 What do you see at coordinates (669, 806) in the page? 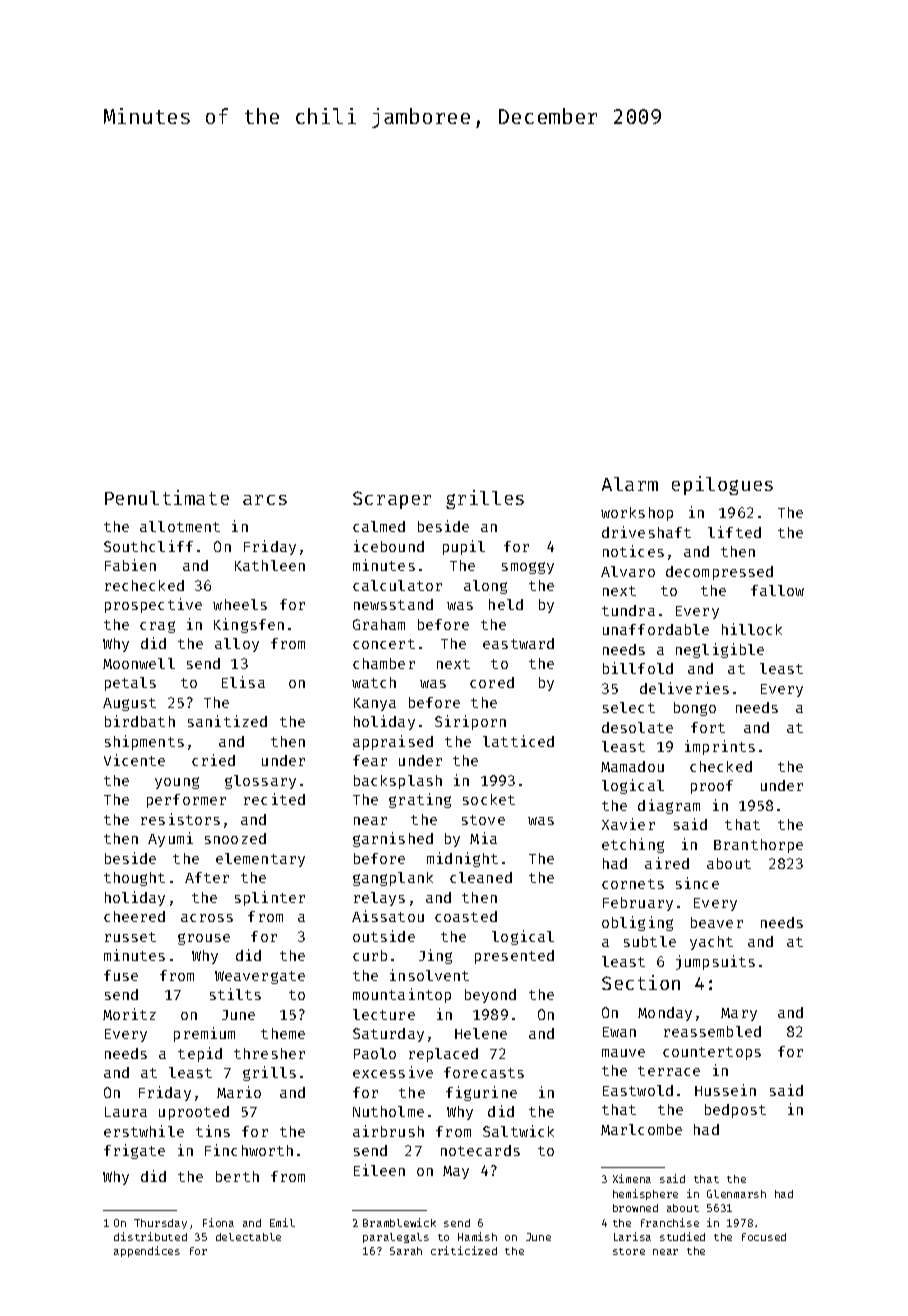
I see `diagram` at bounding box center [669, 806].
